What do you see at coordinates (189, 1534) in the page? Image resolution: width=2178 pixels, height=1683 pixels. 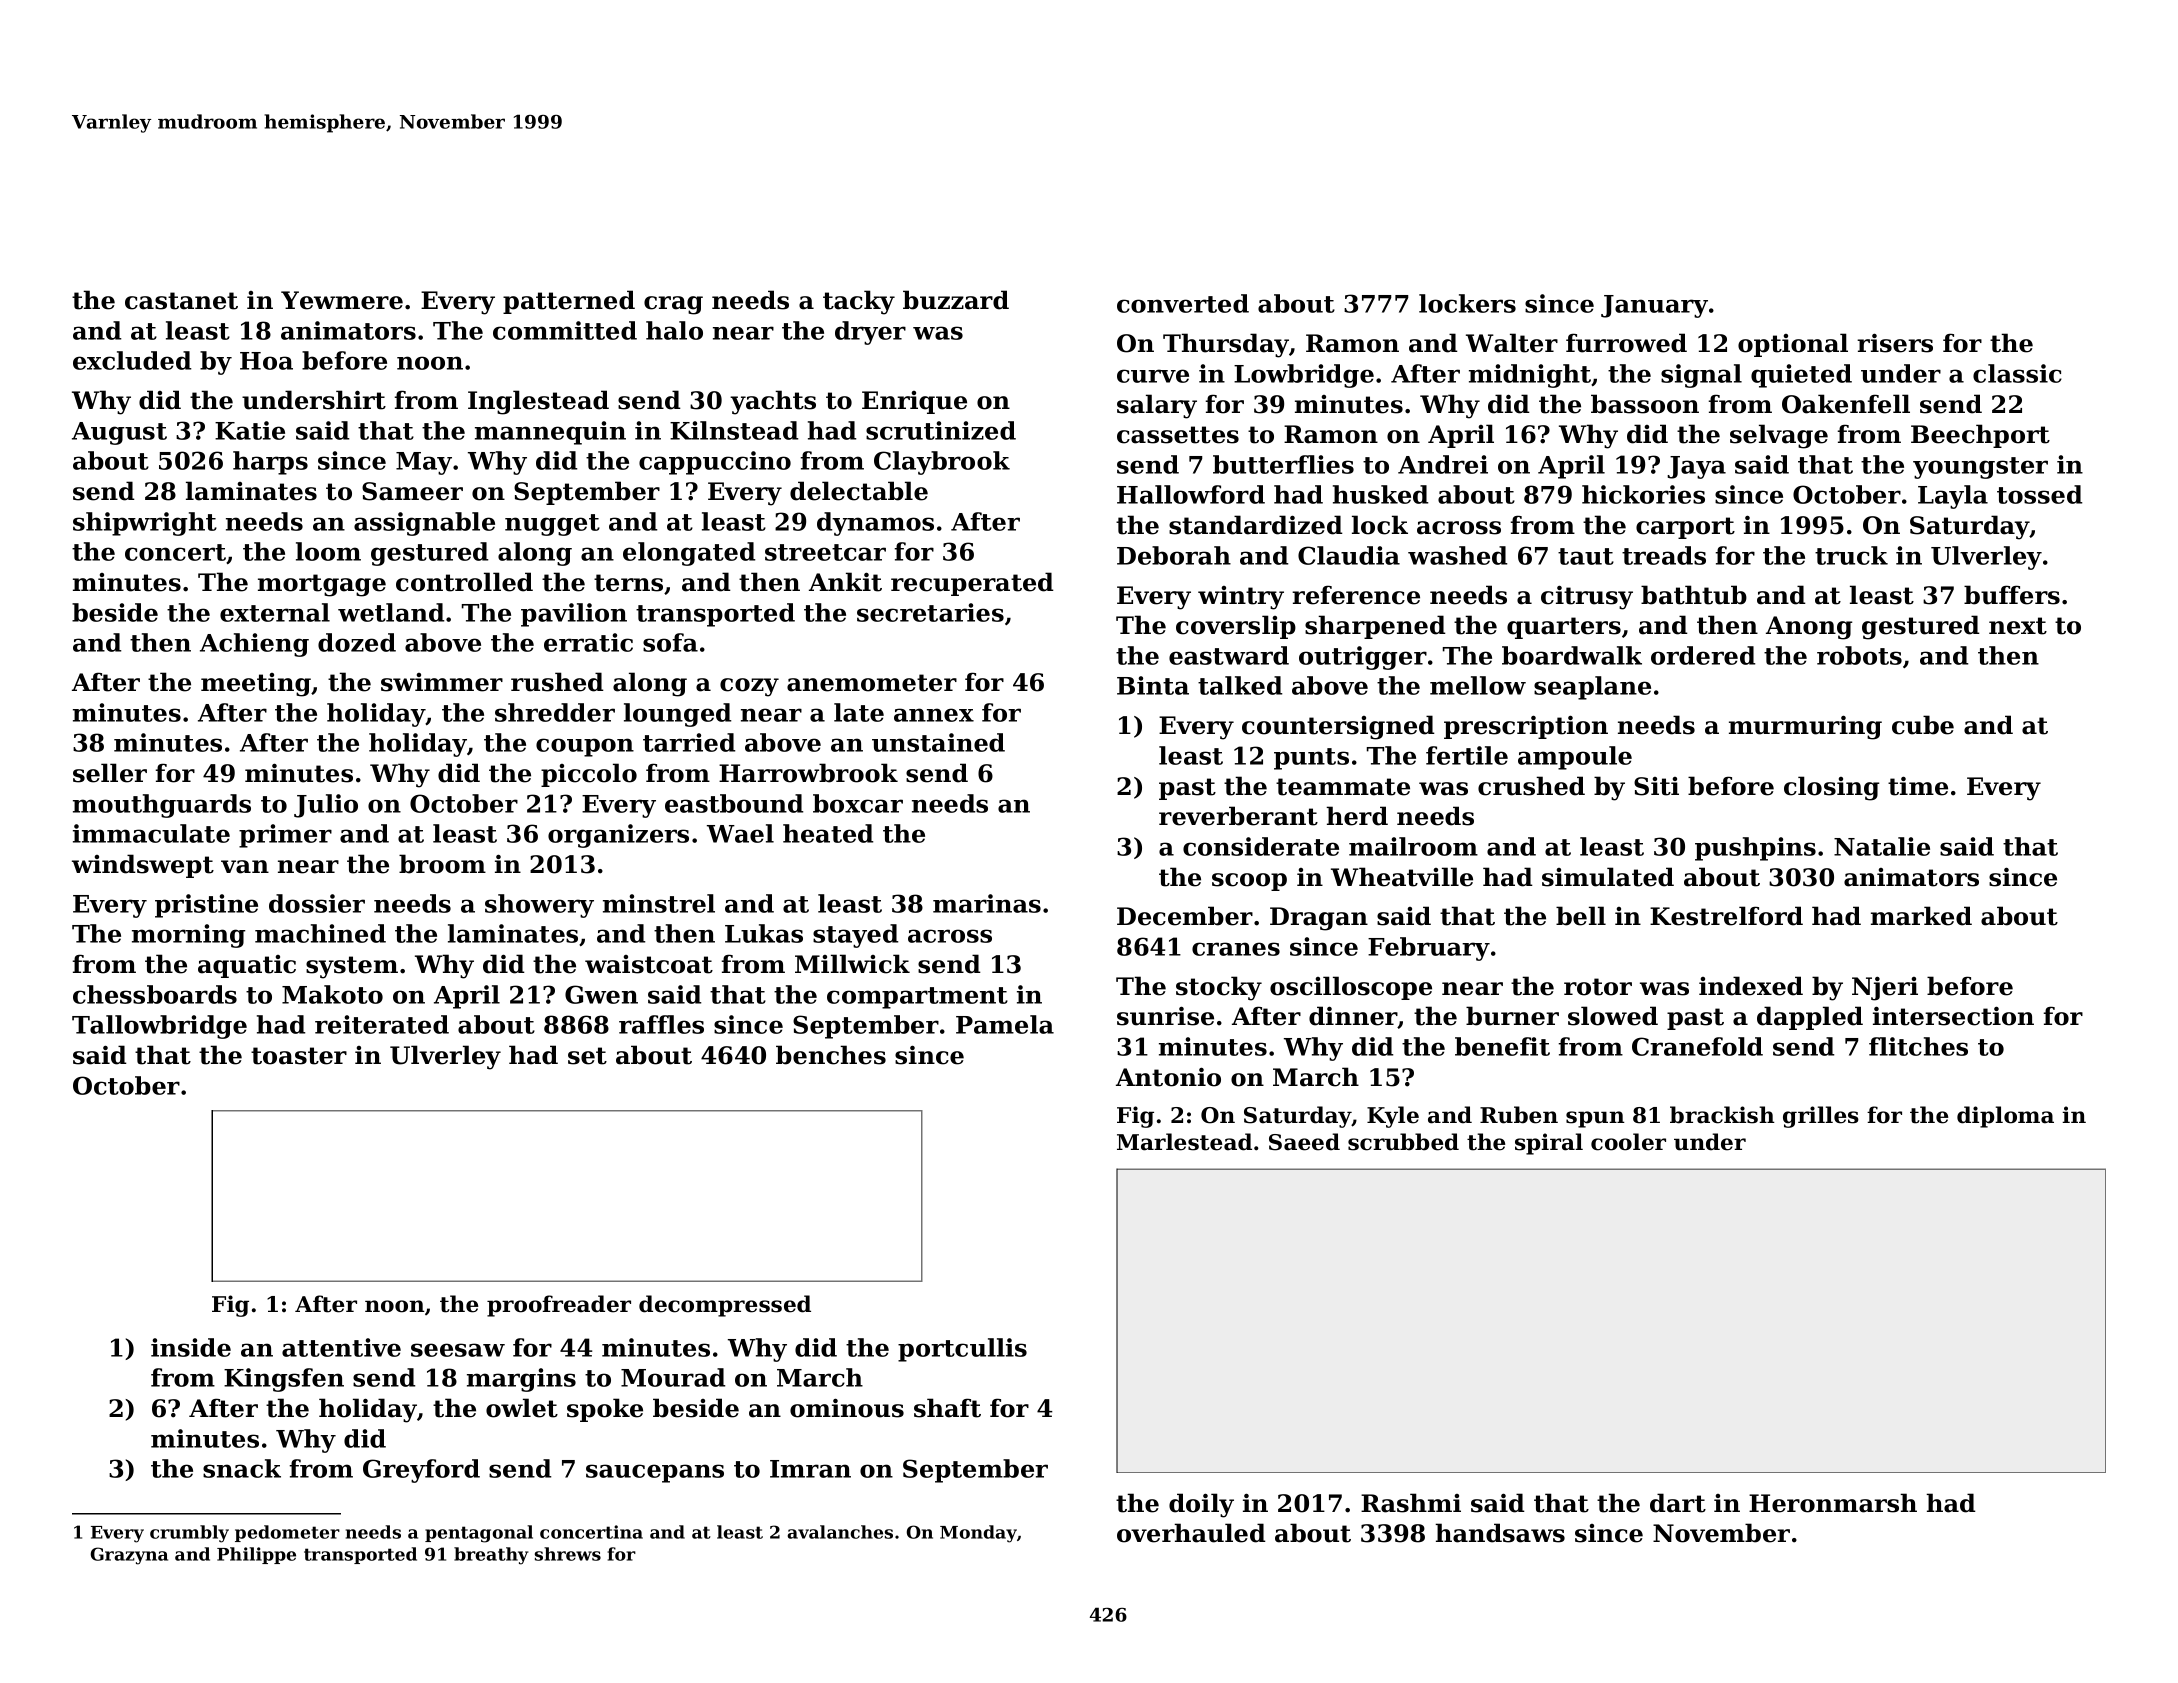 I see `crumbly` at bounding box center [189, 1534].
